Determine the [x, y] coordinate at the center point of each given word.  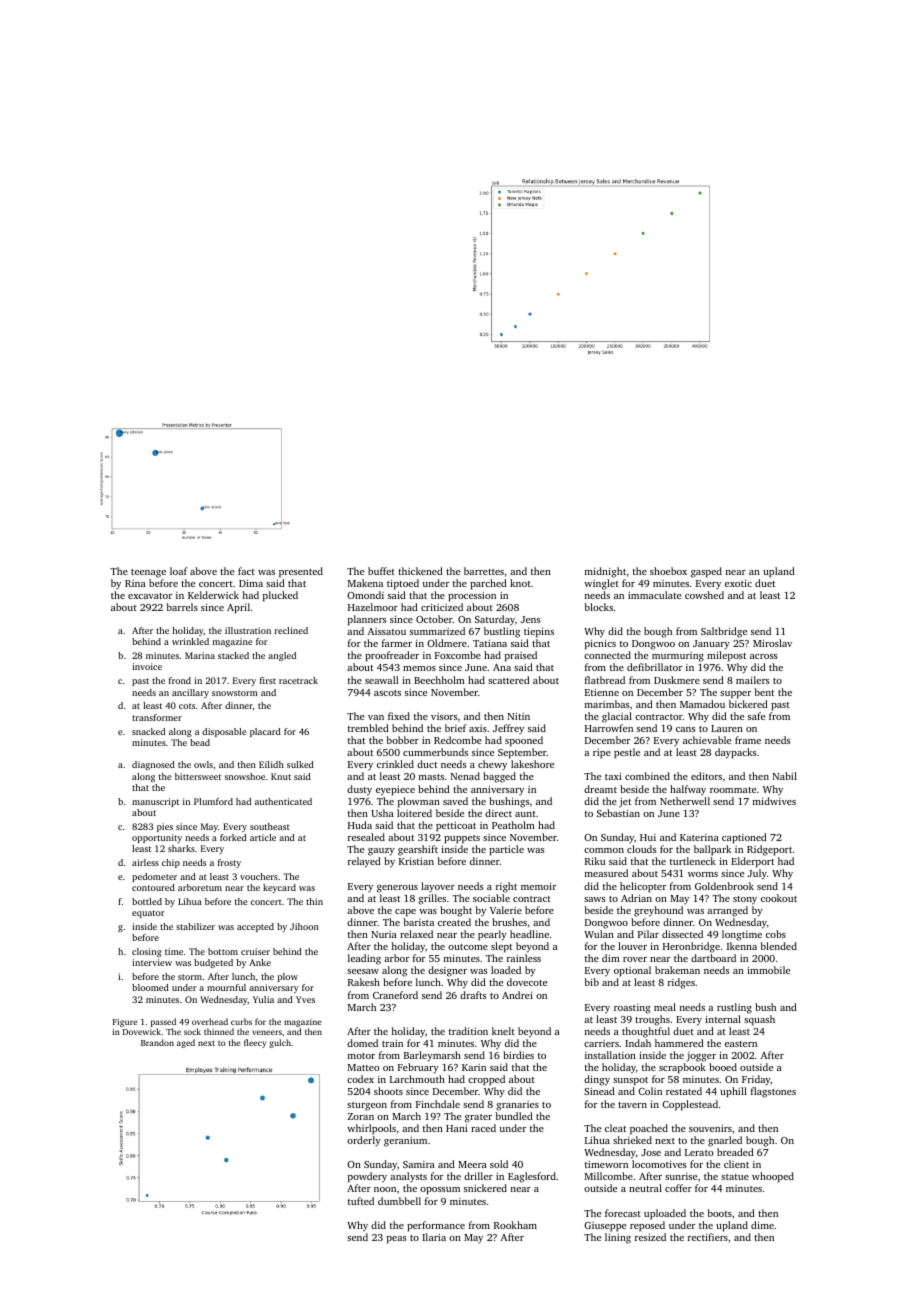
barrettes [484, 571]
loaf [179, 571]
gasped [706, 572]
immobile [768, 970]
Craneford [395, 995]
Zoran [361, 1116]
